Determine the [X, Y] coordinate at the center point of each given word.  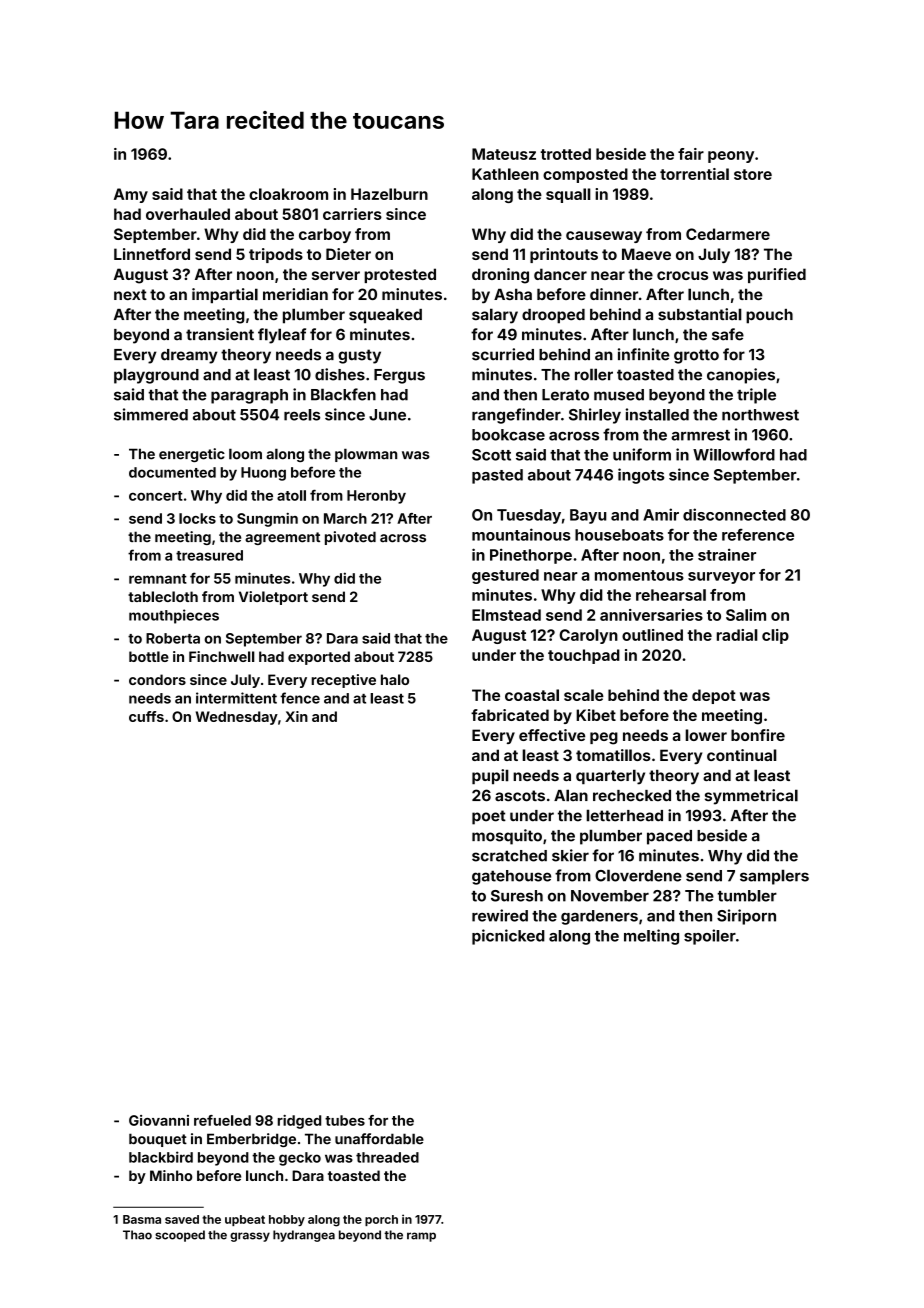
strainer [727, 555]
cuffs [146, 716]
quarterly [610, 777]
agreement [282, 538]
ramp [421, 1237]
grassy [250, 1237]
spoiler [710, 937]
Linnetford [152, 254]
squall [568, 195]
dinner [614, 294]
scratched [509, 856]
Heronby [376, 497]
